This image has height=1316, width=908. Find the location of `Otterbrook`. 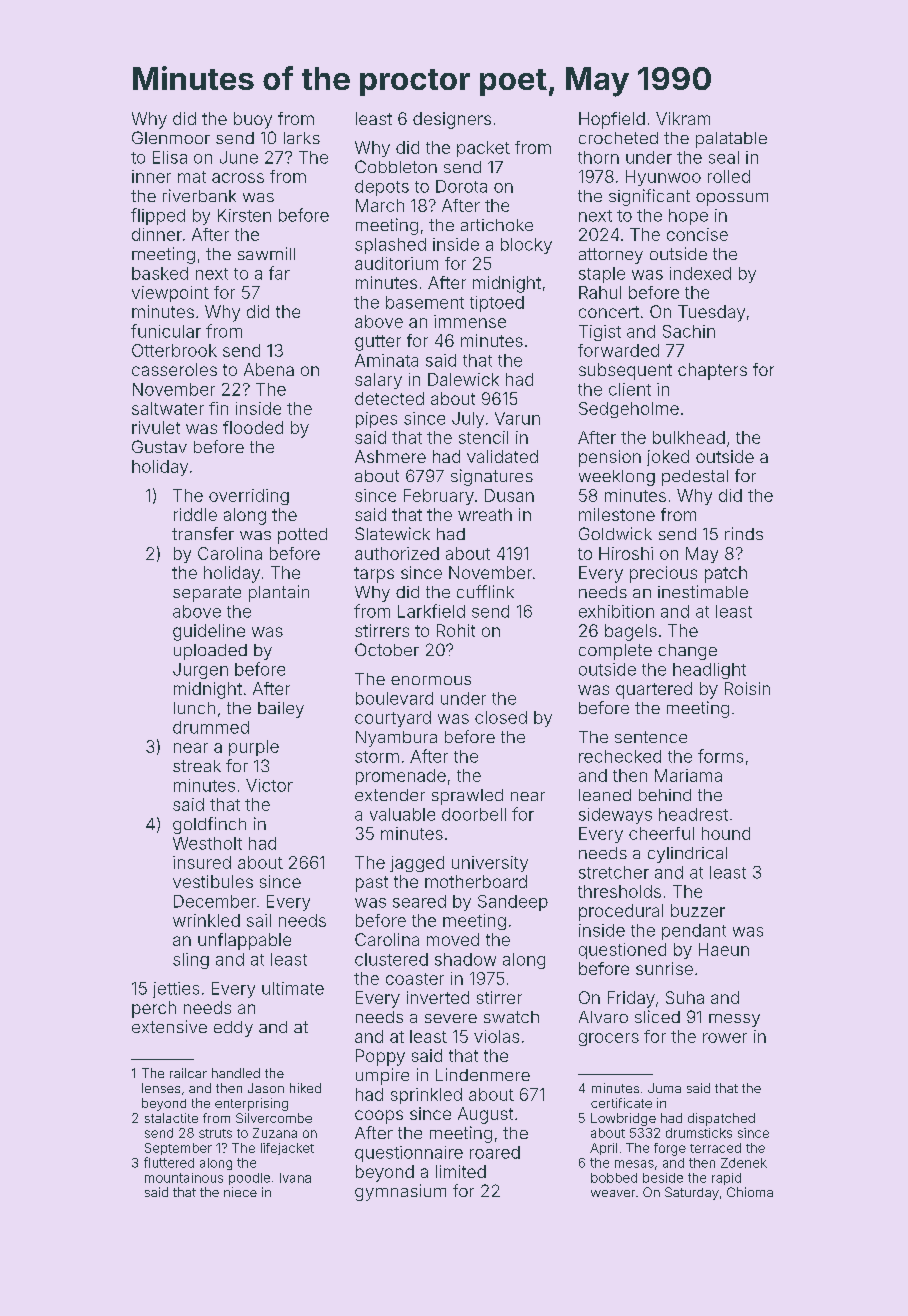

Otterbrook is located at coordinates (174, 350).
